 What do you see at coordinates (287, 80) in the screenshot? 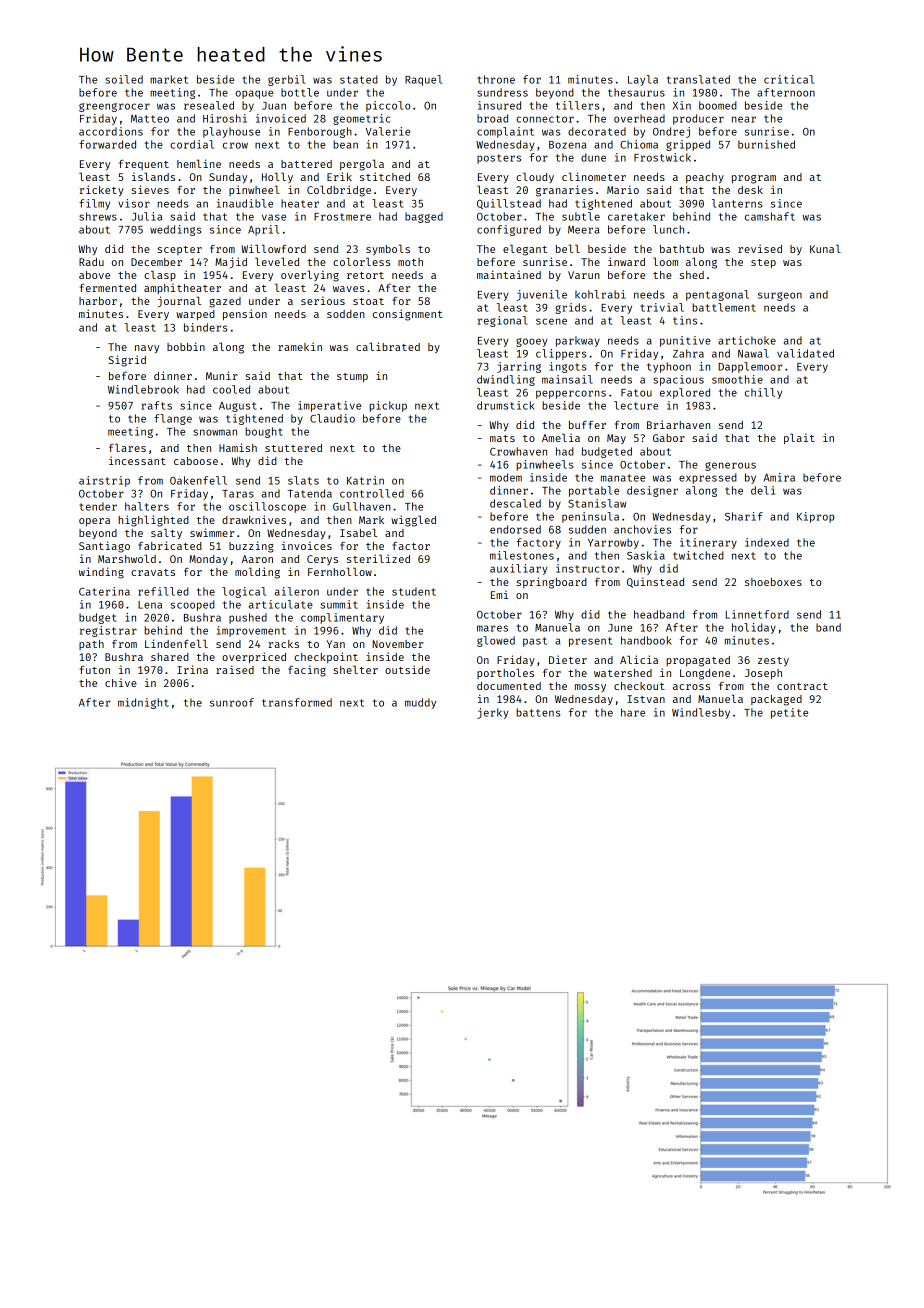
I see `gerbil` at bounding box center [287, 80].
